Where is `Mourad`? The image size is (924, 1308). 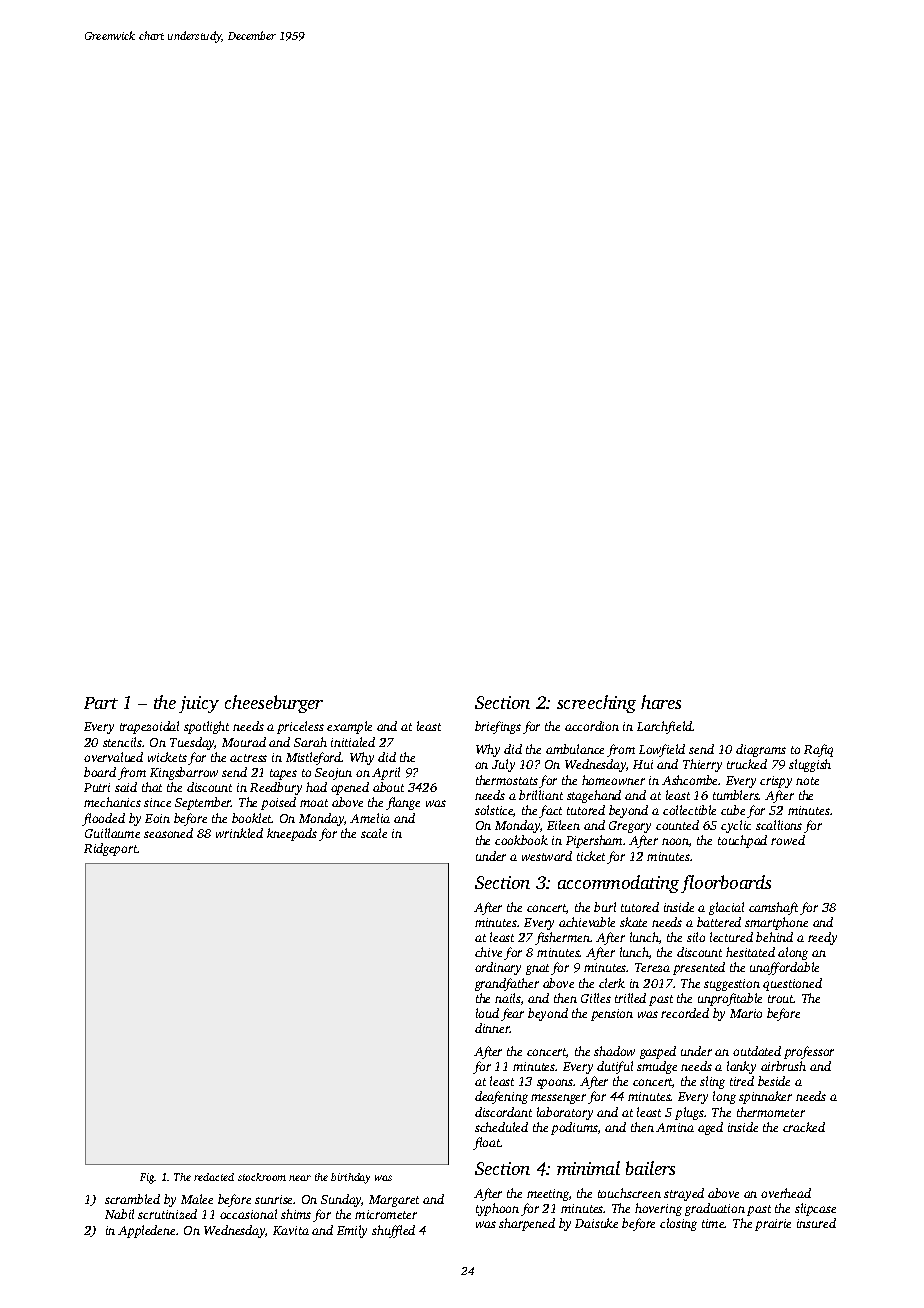 Mourad is located at coordinates (244, 742).
